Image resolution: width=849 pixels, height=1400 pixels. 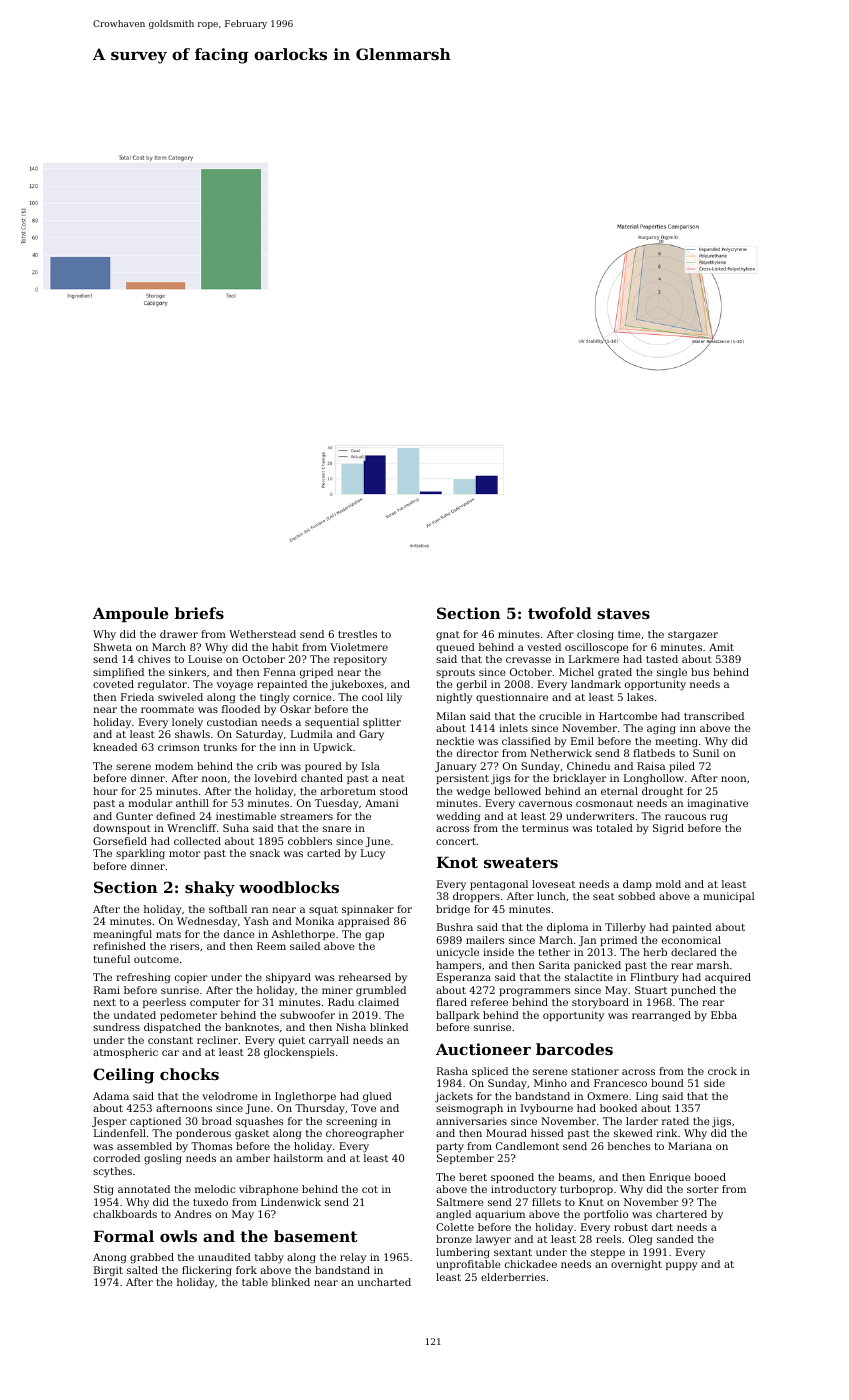 I want to click on Stuart, so click(x=651, y=990).
